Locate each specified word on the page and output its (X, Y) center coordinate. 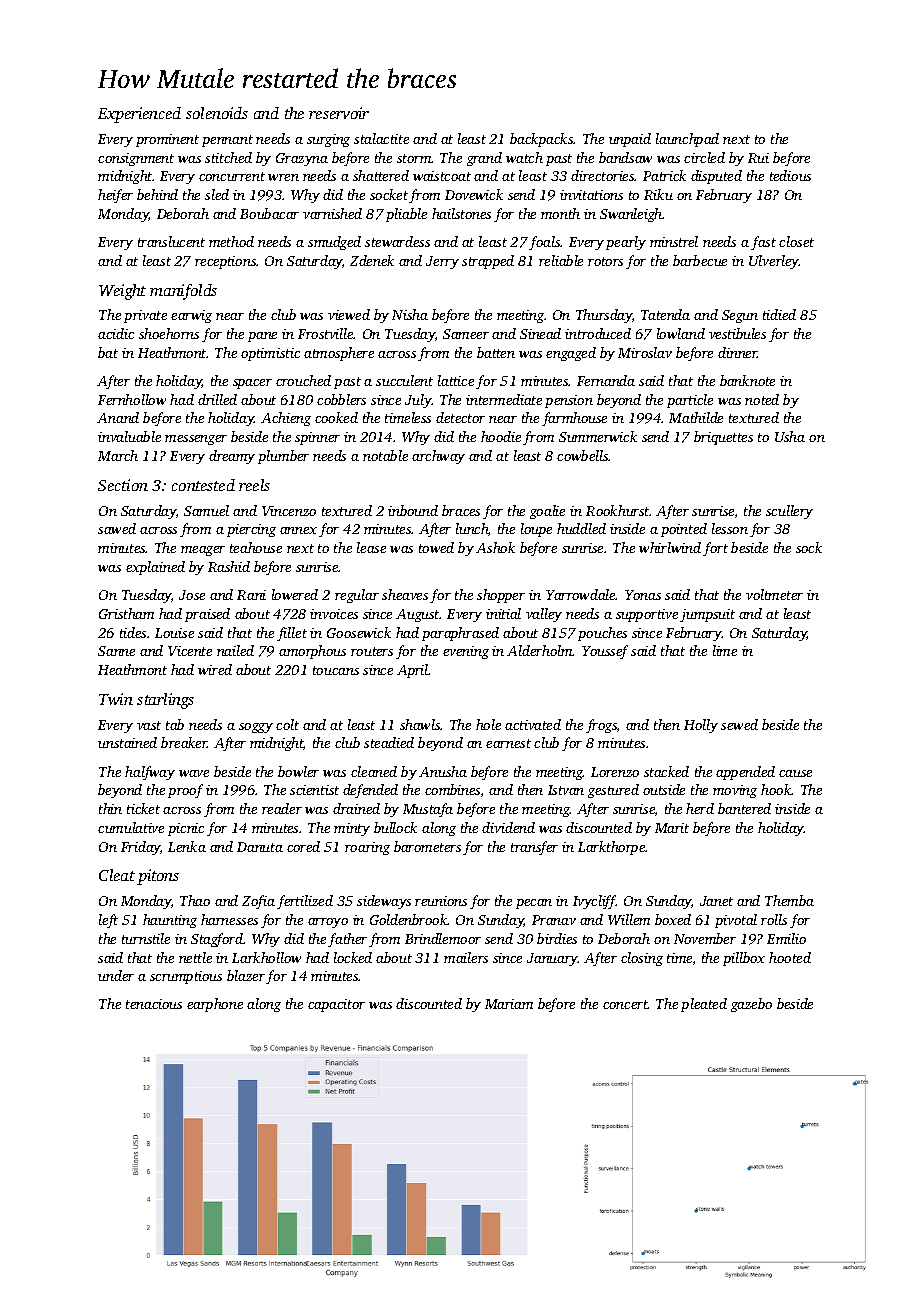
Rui (758, 158)
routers (372, 651)
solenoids (217, 113)
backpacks (542, 140)
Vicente (190, 651)
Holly (701, 726)
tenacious (154, 1004)
